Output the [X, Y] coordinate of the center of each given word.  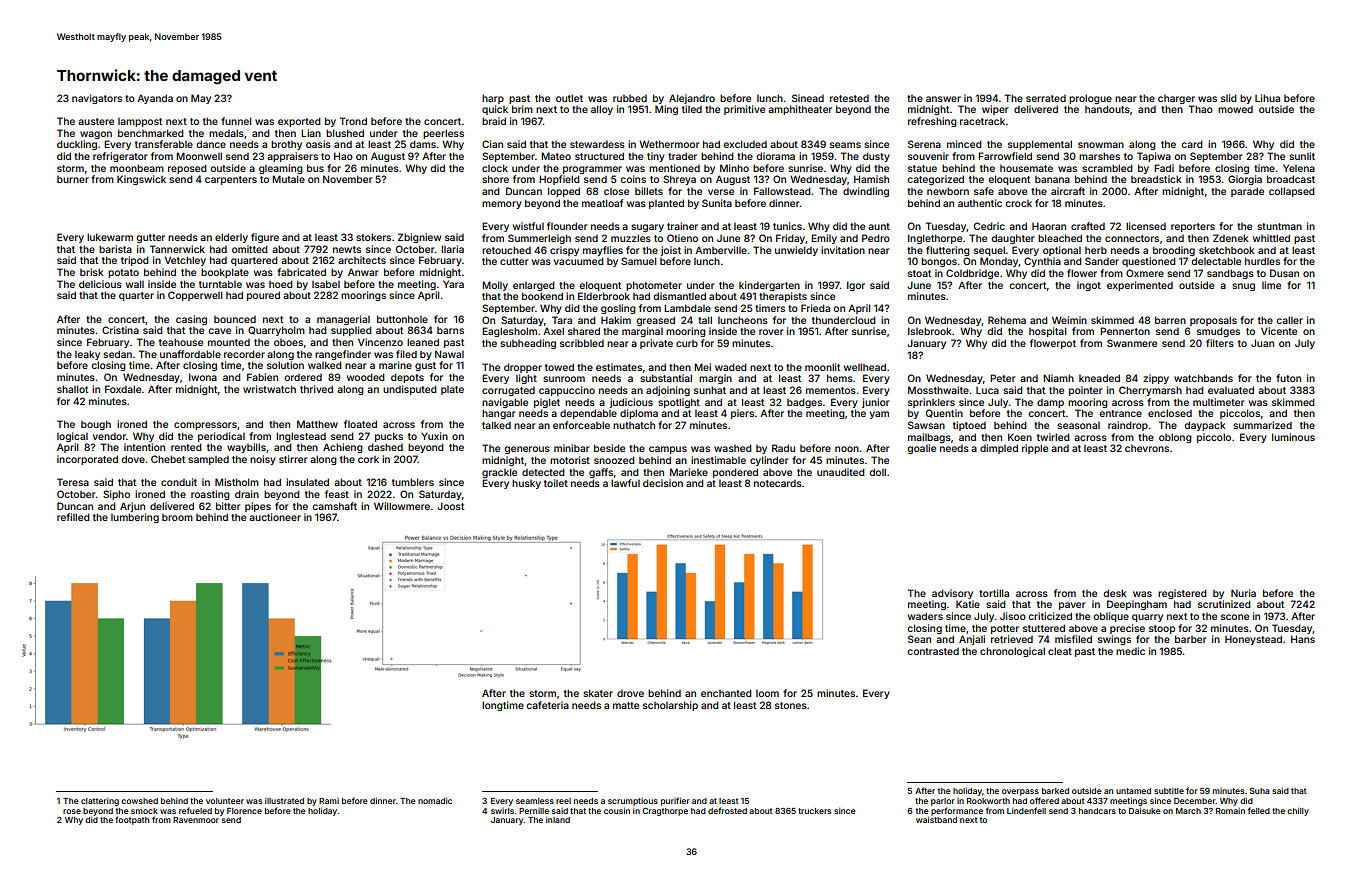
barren [1170, 320]
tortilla [994, 593]
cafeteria [547, 705]
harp [493, 99]
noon [847, 449]
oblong [1175, 438]
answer [943, 99]
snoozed [614, 460]
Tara [562, 320]
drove [630, 693]
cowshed [139, 801]
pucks [389, 437]
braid [494, 121]
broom [177, 517]
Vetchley [185, 261]
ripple [1035, 449]
